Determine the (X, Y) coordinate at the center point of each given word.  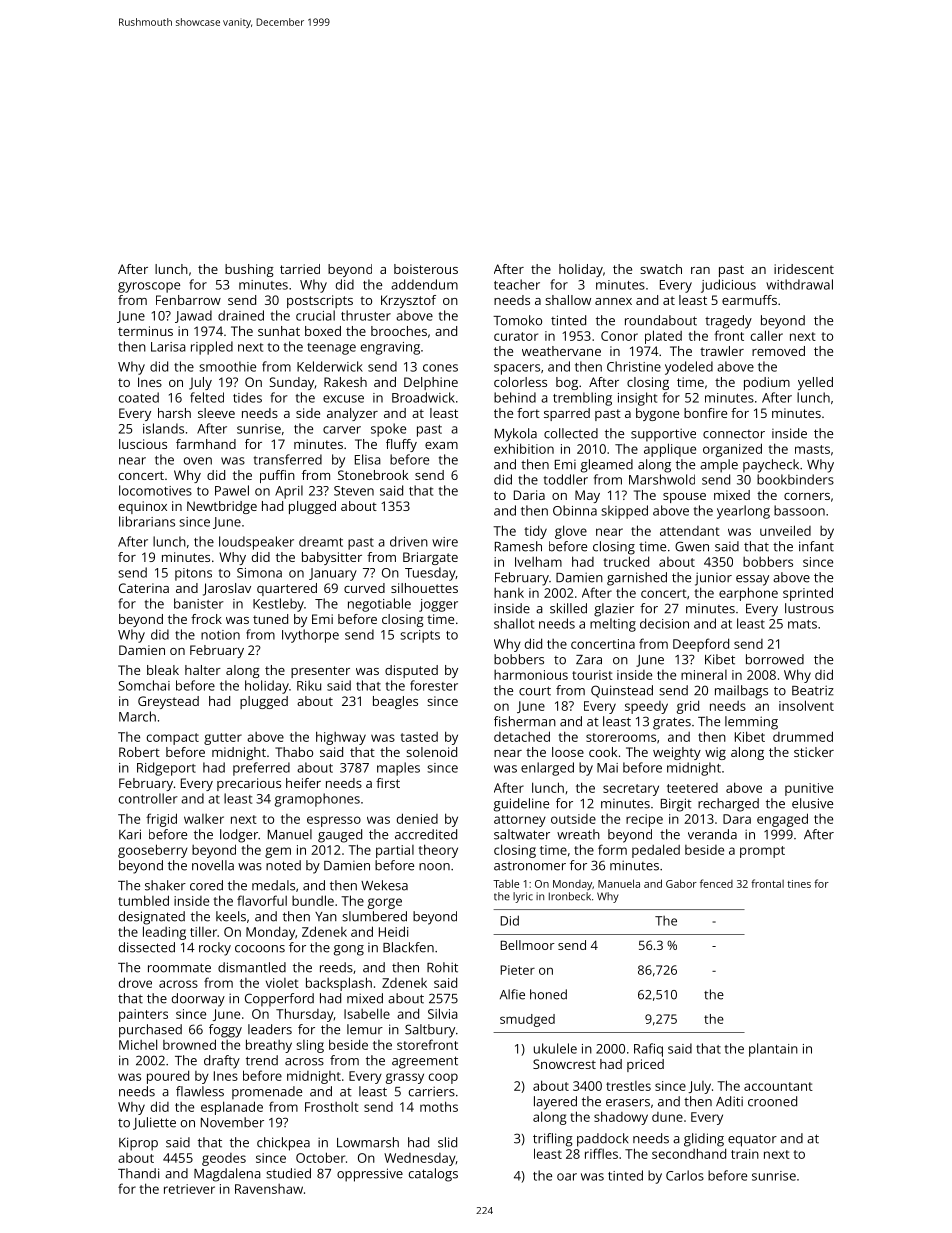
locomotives (155, 490)
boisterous (426, 269)
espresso (334, 821)
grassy (405, 1078)
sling (310, 1046)
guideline (521, 805)
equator (752, 1140)
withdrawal (799, 284)
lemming (751, 723)
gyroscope (149, 287)
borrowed (775, 659)
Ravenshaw (269, 1189)
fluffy (401, 445)
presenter (320, 672)
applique (670, 450)
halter (203, 670)
